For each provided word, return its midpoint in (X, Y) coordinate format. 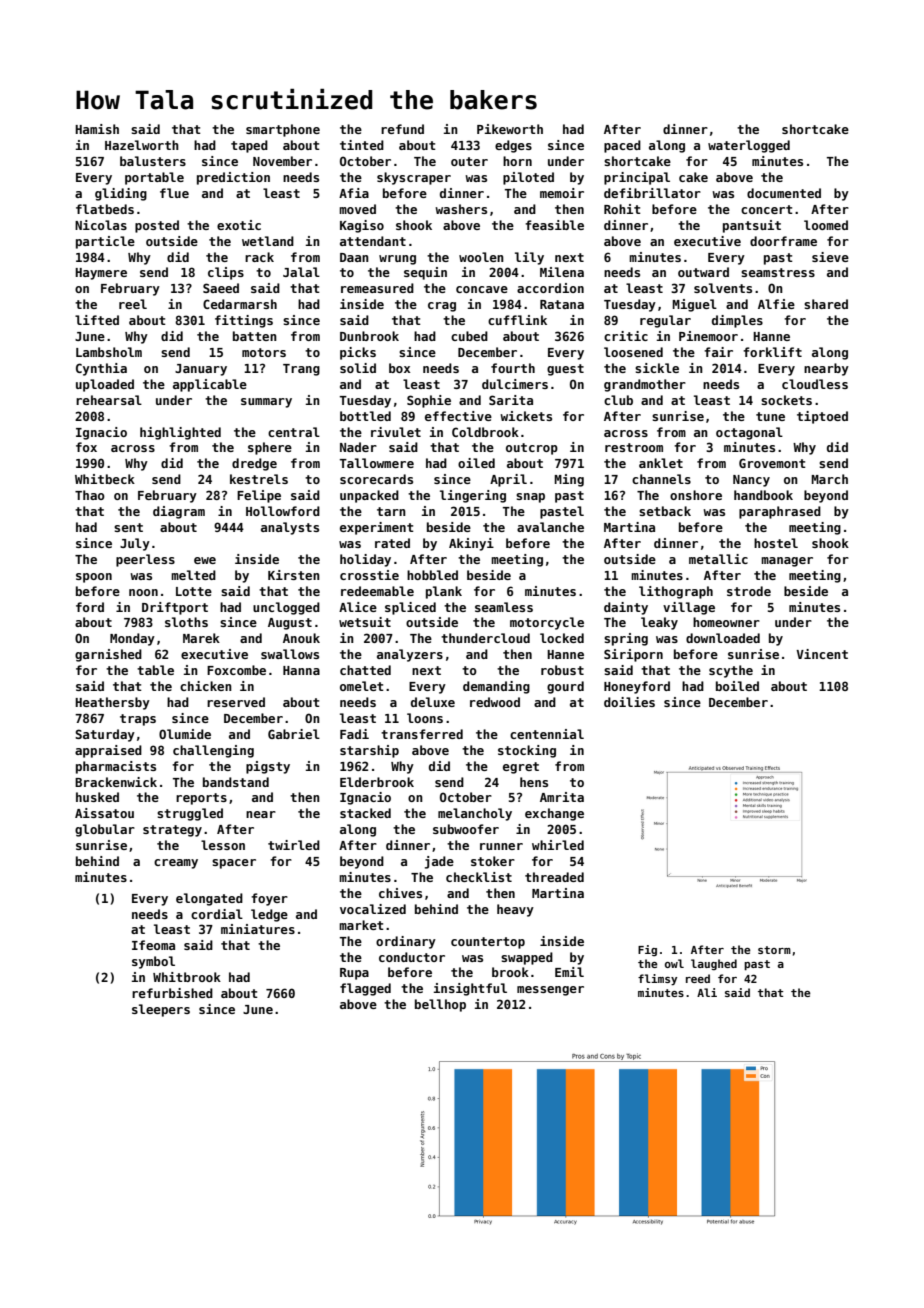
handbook (763, 495)
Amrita (562, 797)
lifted (97, 320)
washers (461, 209)
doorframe (783, 241)
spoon (94, 578)
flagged (365, 989)
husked (97, 797)
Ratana (562, 304)
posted (157, 226)
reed (698, 978)
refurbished (172, 993)
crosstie (369, 575)
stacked (365, 813)
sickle (657, 368)
